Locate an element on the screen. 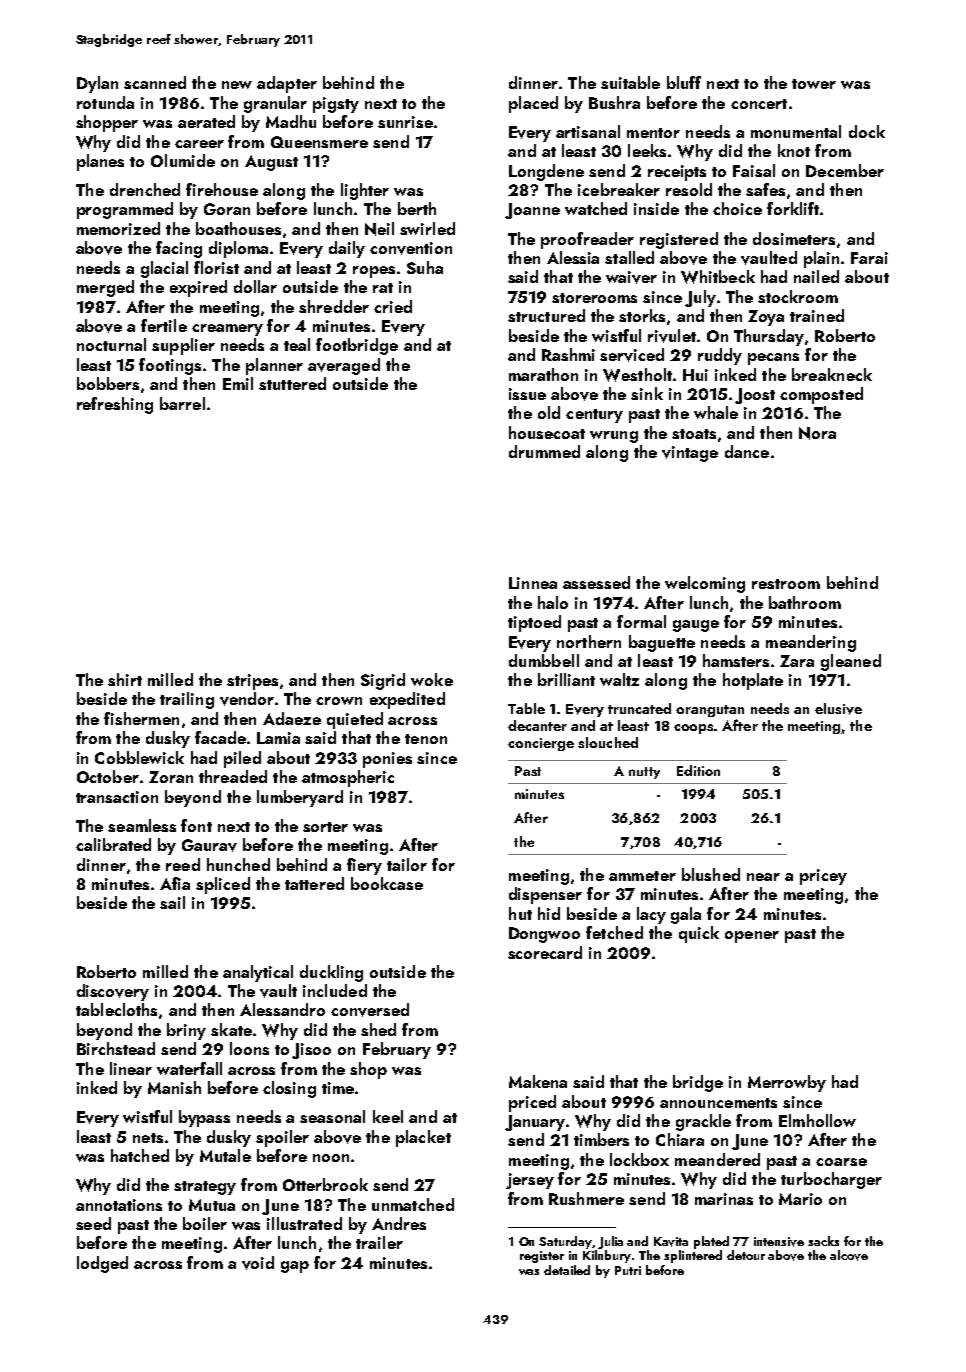  orangutan is located at coordinates (710, 711).
